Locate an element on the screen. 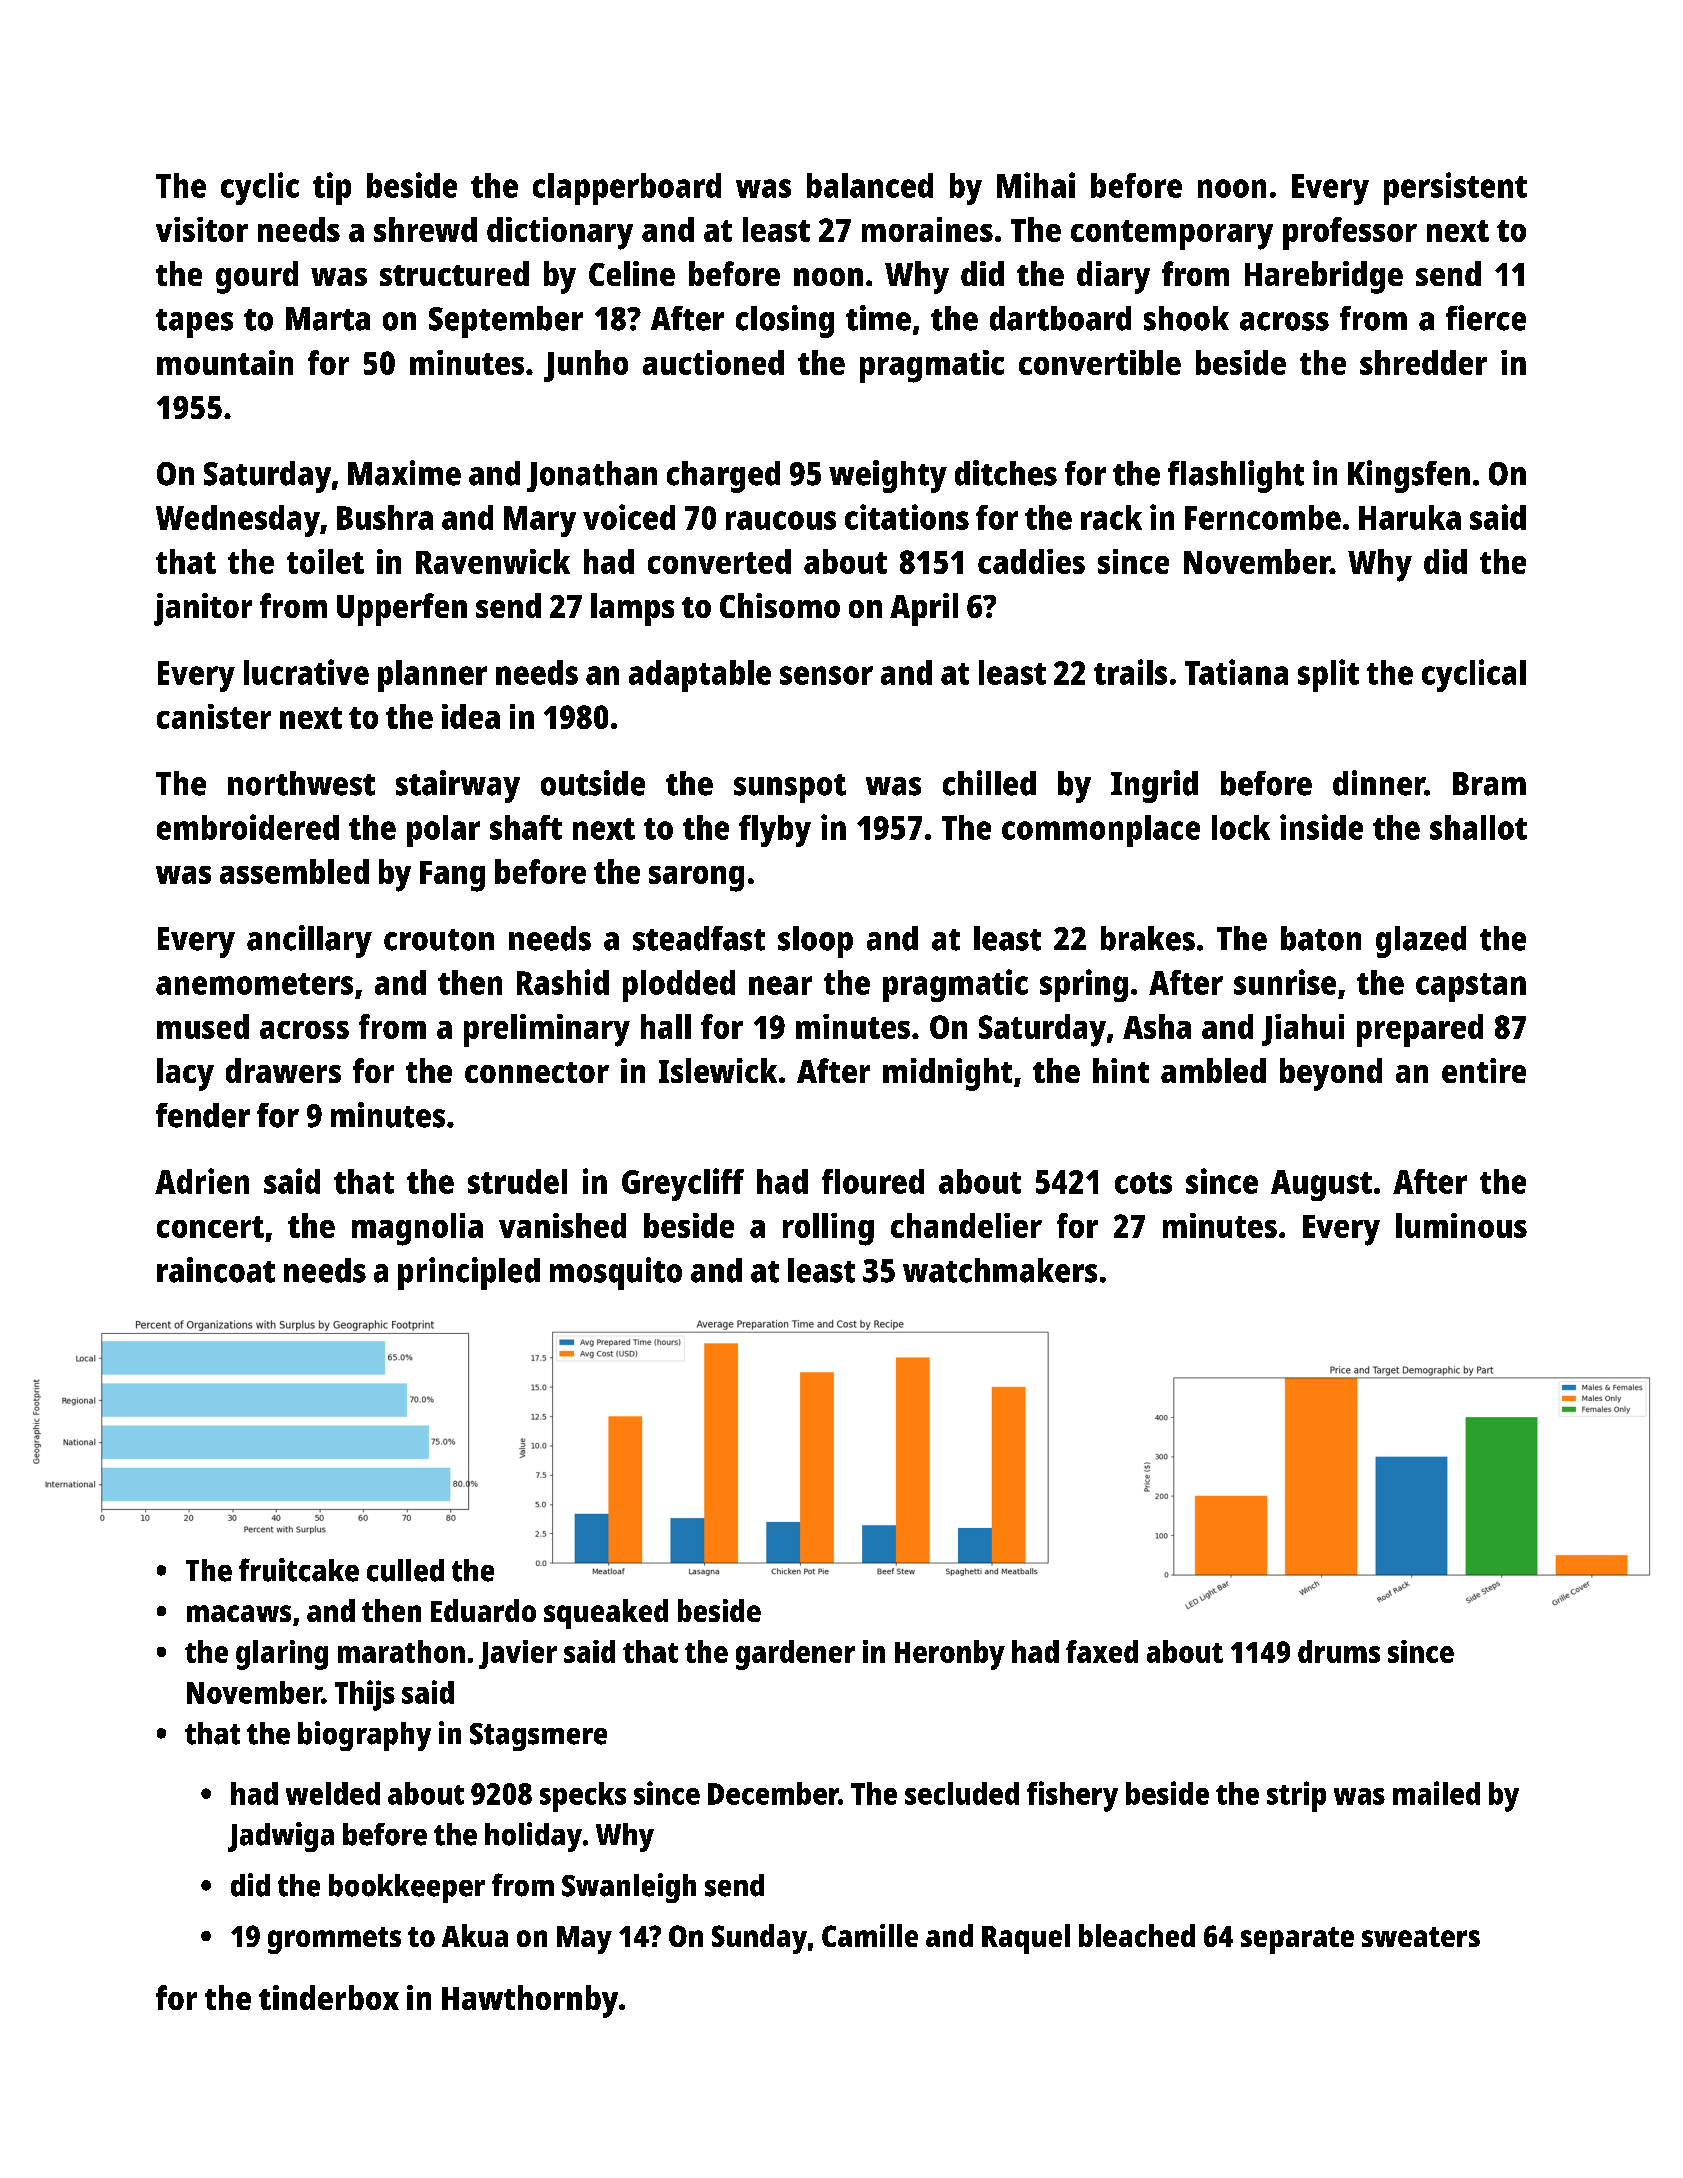 The image size is (1683, 2178). sloop is located at coordinates (815, 942).
